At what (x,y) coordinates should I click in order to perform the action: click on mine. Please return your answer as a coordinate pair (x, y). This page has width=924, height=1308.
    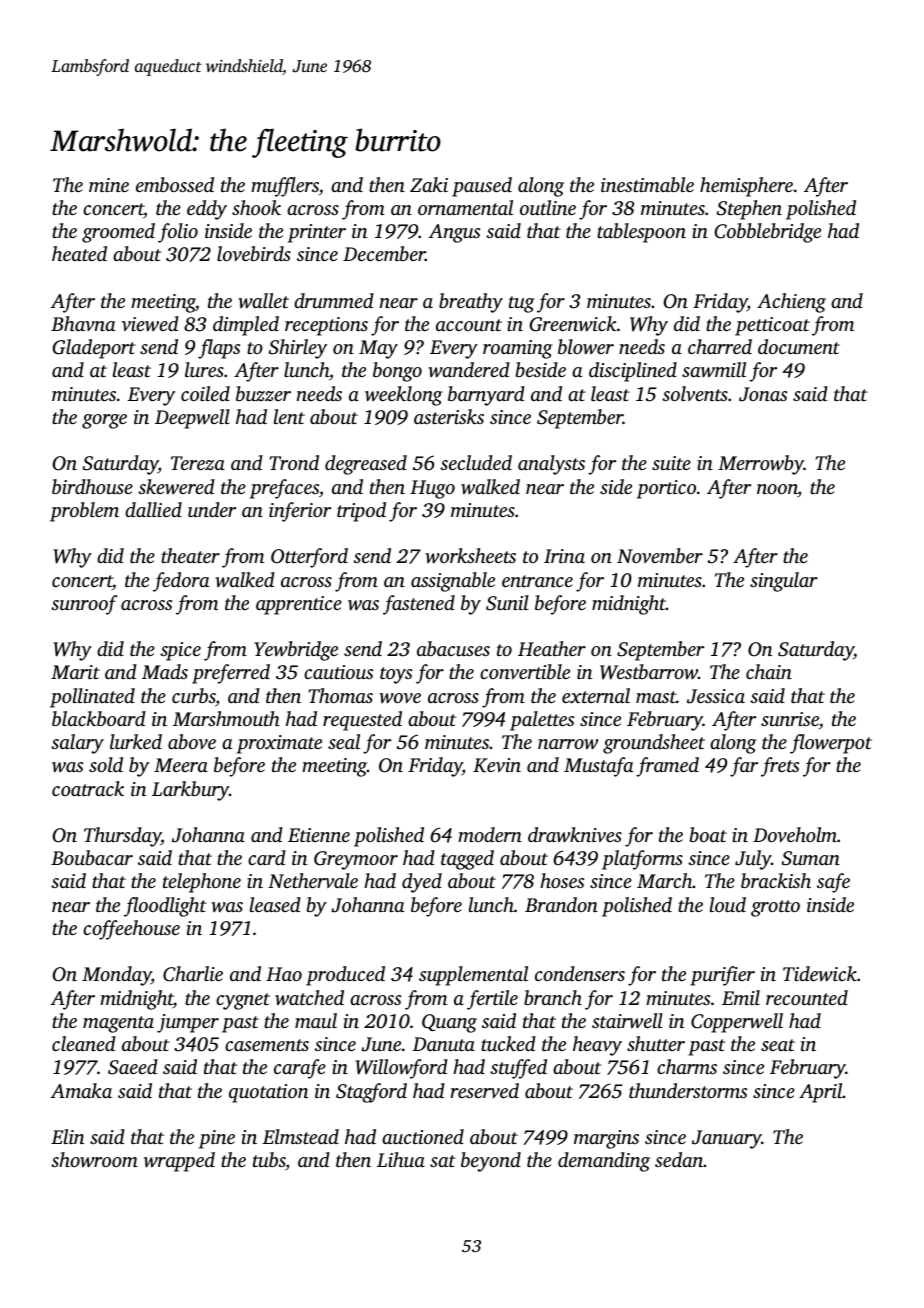
    Looking at the image, I should click on (109, 185).
